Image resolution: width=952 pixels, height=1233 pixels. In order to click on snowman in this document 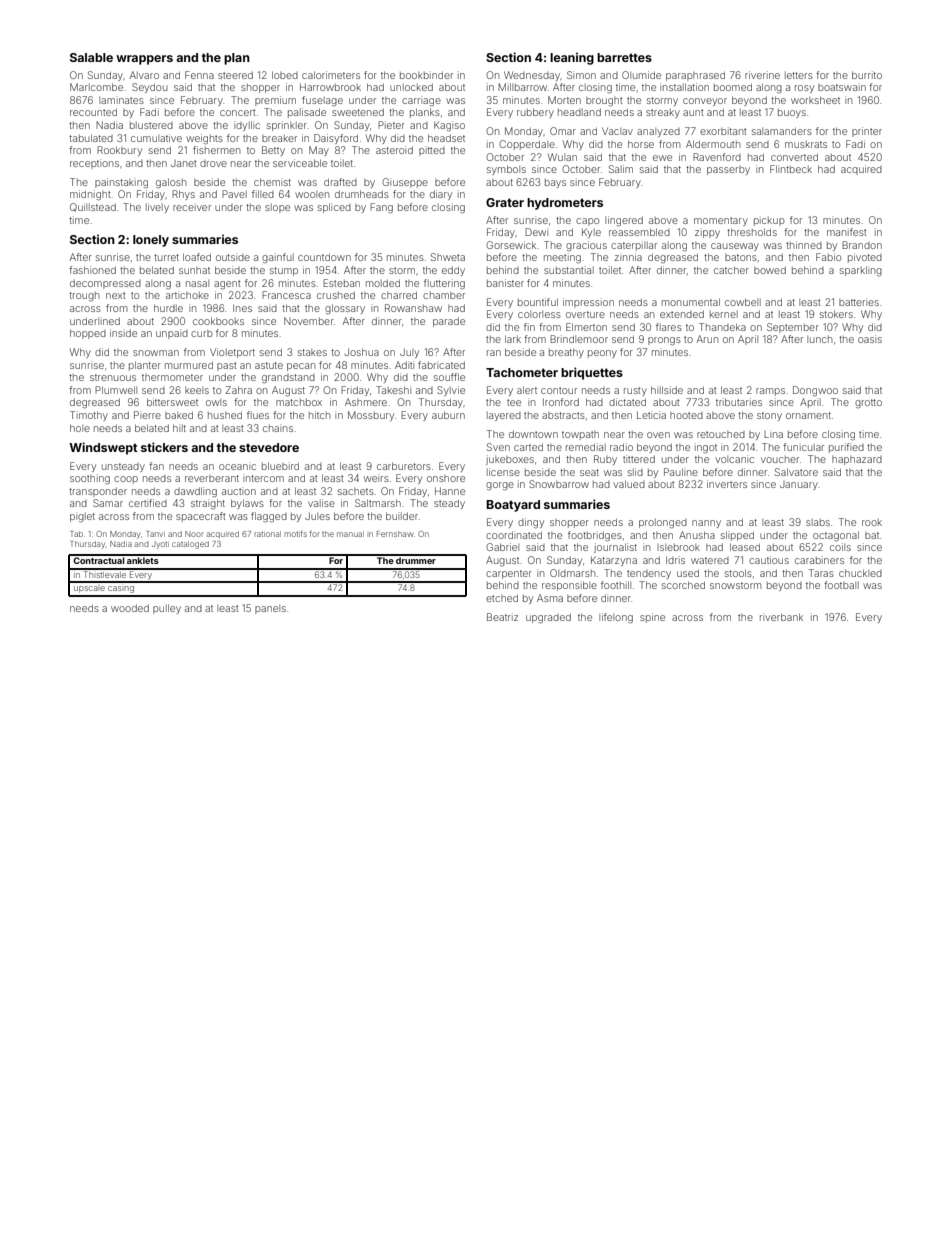, I will do `click(156, 353)`.
